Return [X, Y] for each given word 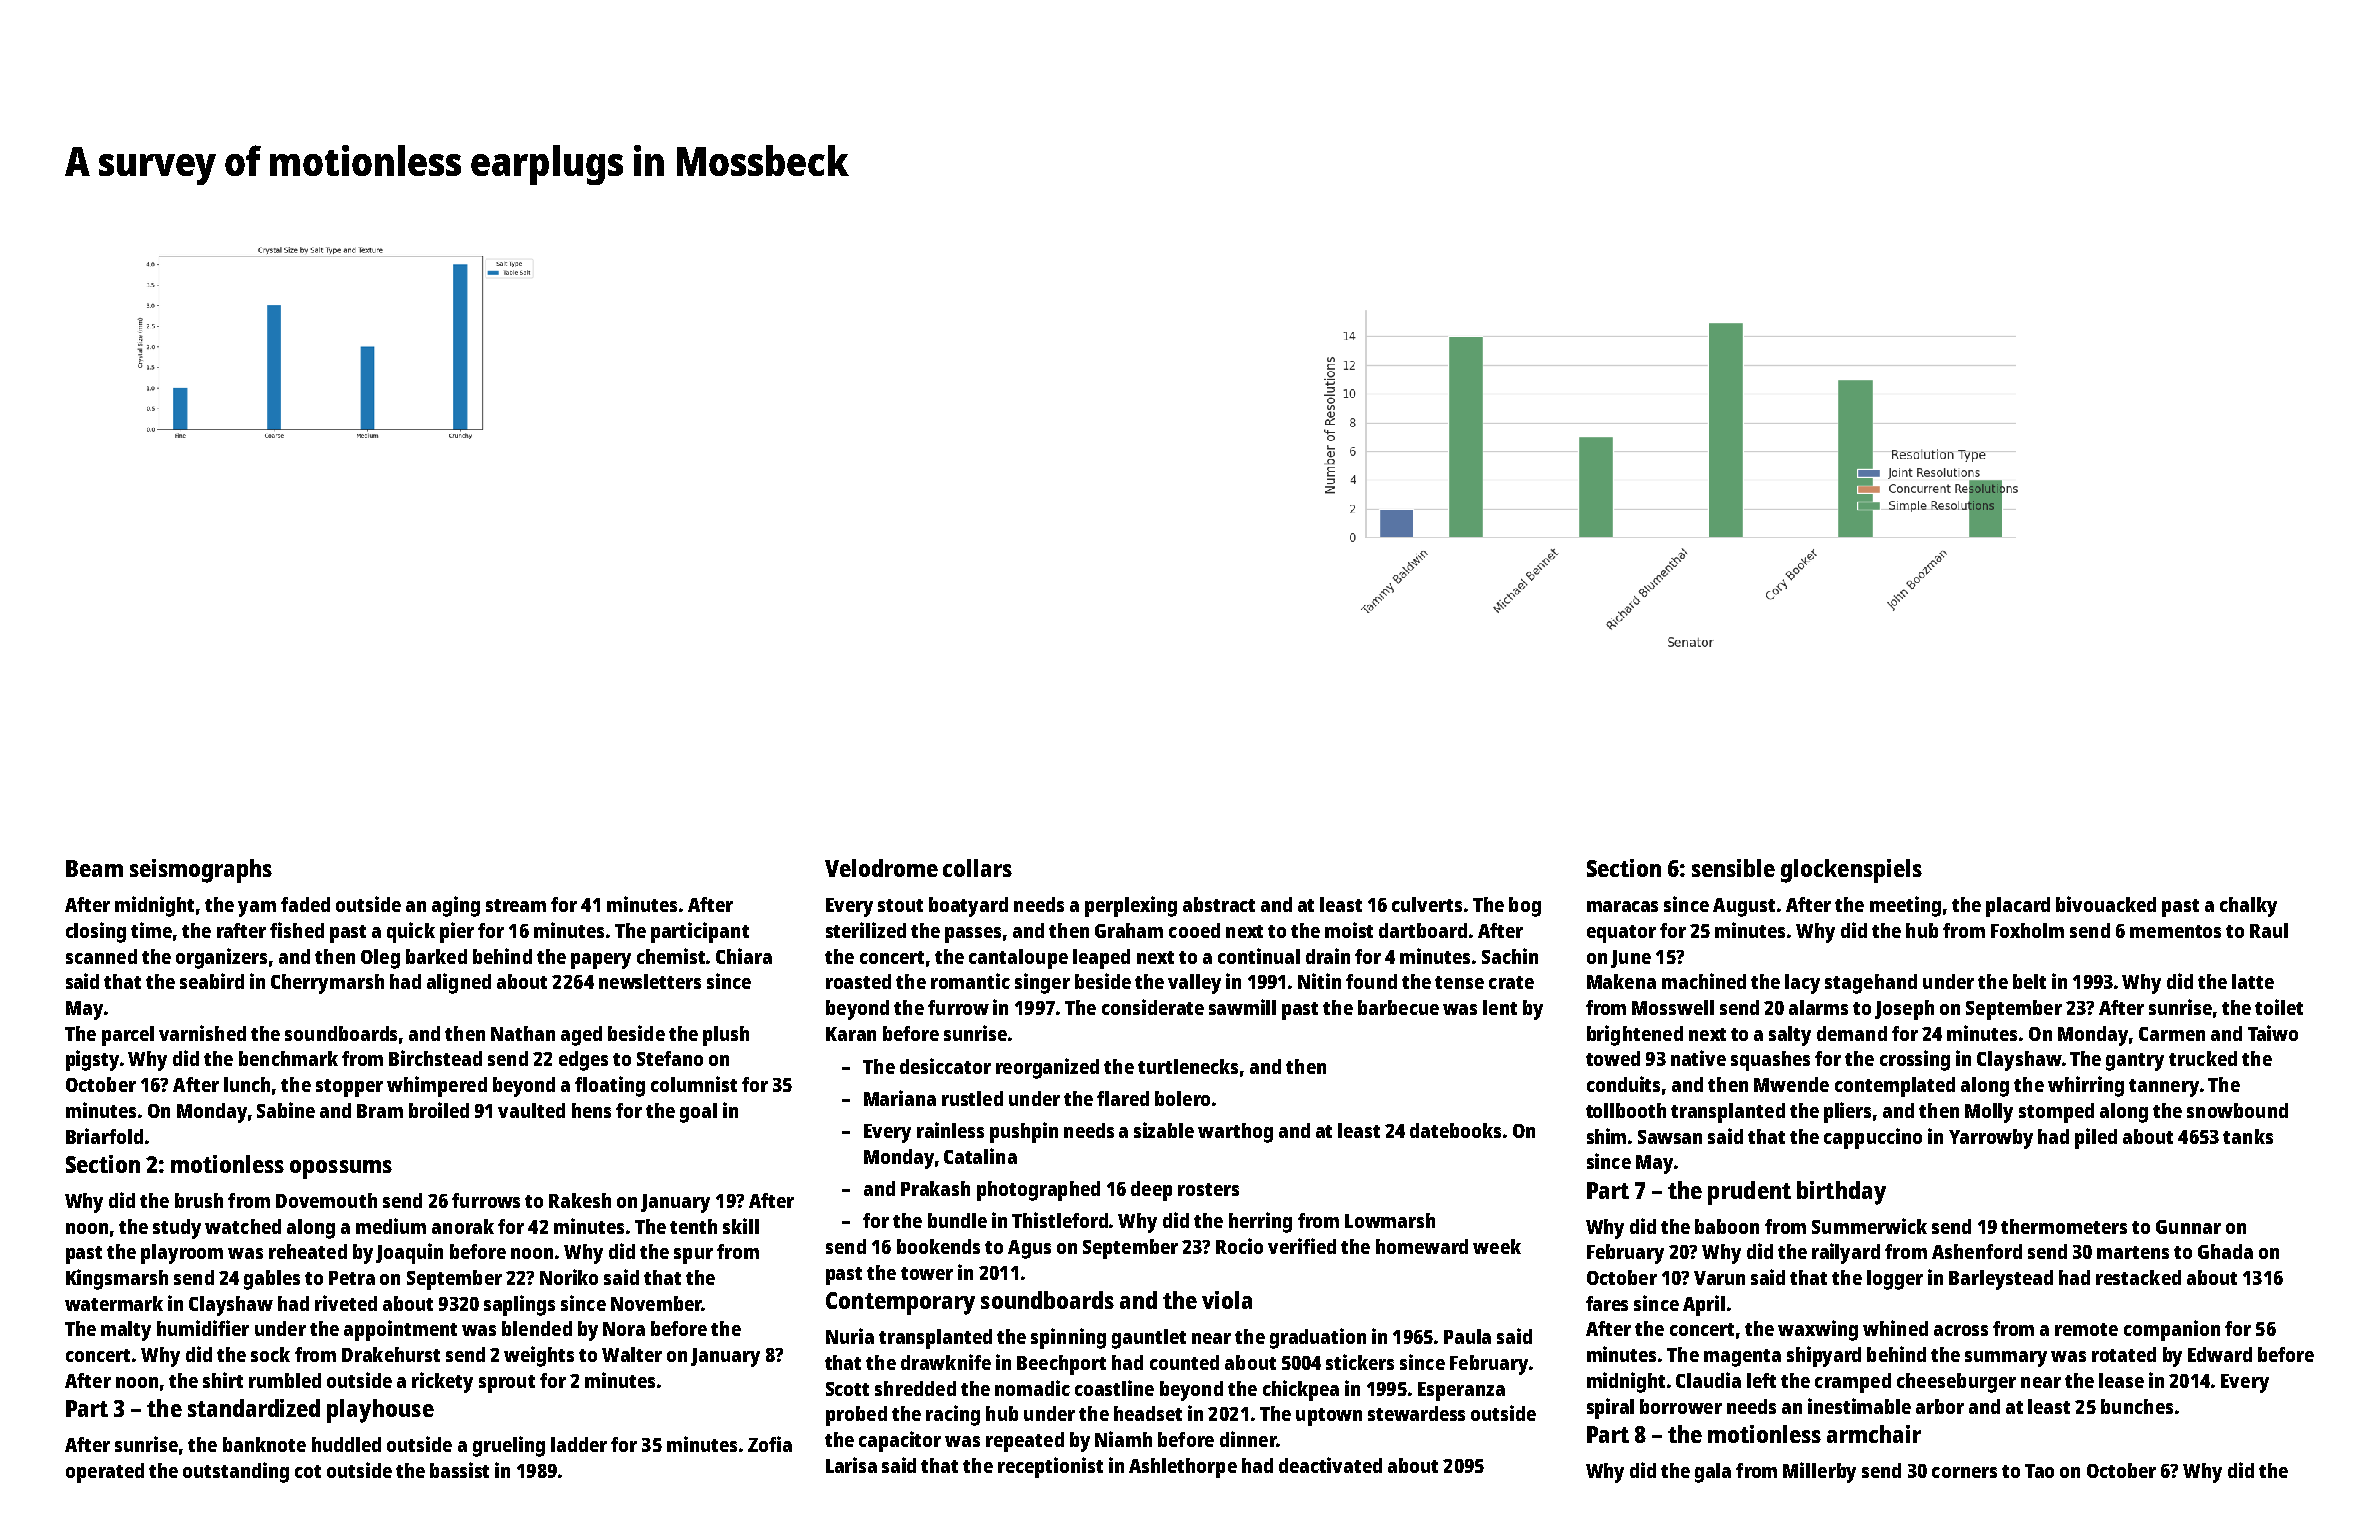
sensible [1733, 868]
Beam [94, 868]
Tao [2039, 1471]
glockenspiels [1851, 871]
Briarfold [104, 1136]
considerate [1153, 1007]
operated [105, 1473]
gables [272, 1280]
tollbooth [1626, 1110]
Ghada [2225, 1251]
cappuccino [1873, 1138]
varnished [202, 1033]
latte [2253, 981]
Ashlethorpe [1183, 1468]
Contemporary [900, 1303]
